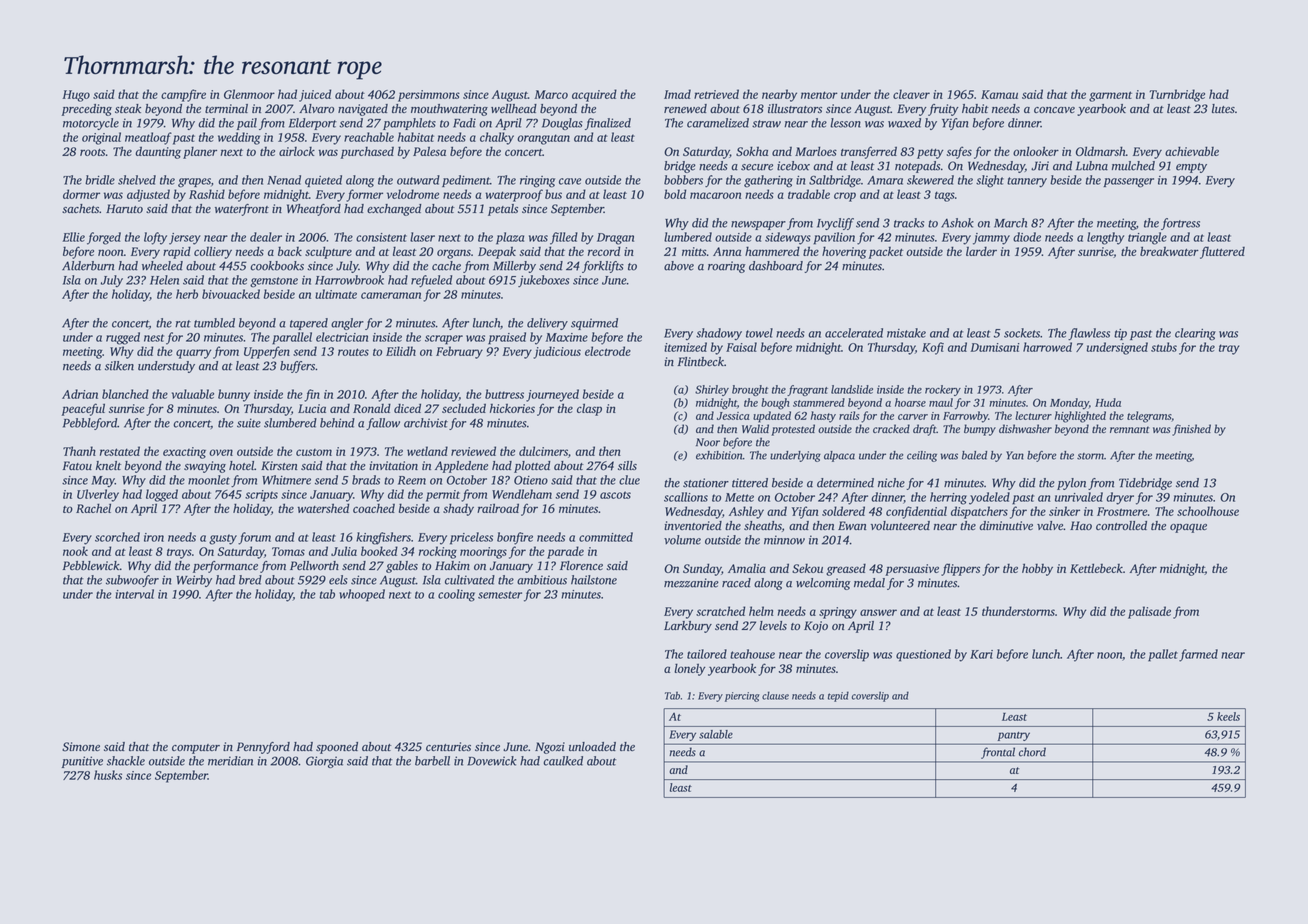  Describe the element at coordinates (708, 442) in the document. I see `Noor` at that location.
